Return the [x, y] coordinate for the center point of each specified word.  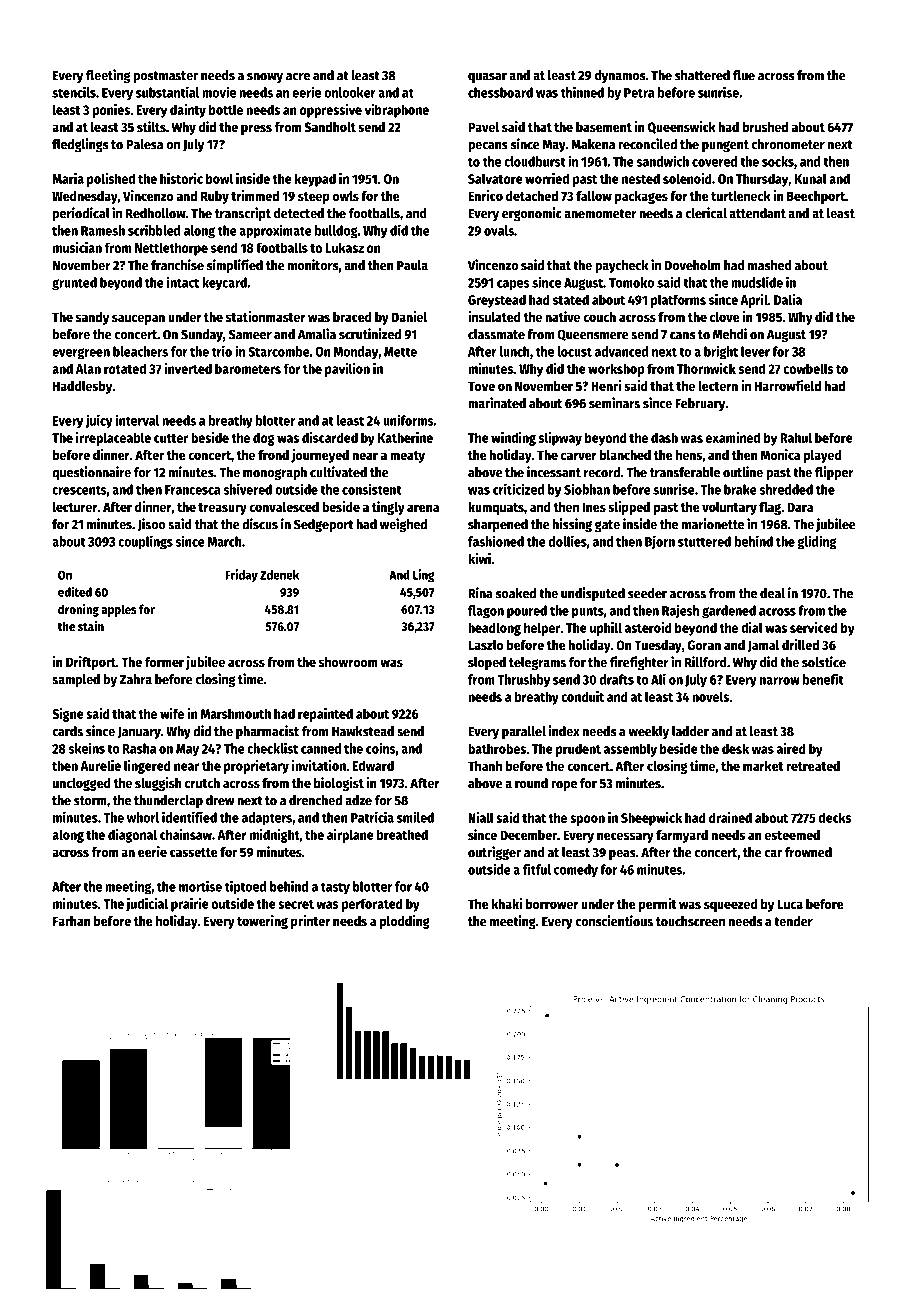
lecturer [75, 507]
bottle [226, 109]
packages [641, 197]
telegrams [537, 663]
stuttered [704, 541]
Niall [481, 817]
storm [90, 801]
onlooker [350, 92]
